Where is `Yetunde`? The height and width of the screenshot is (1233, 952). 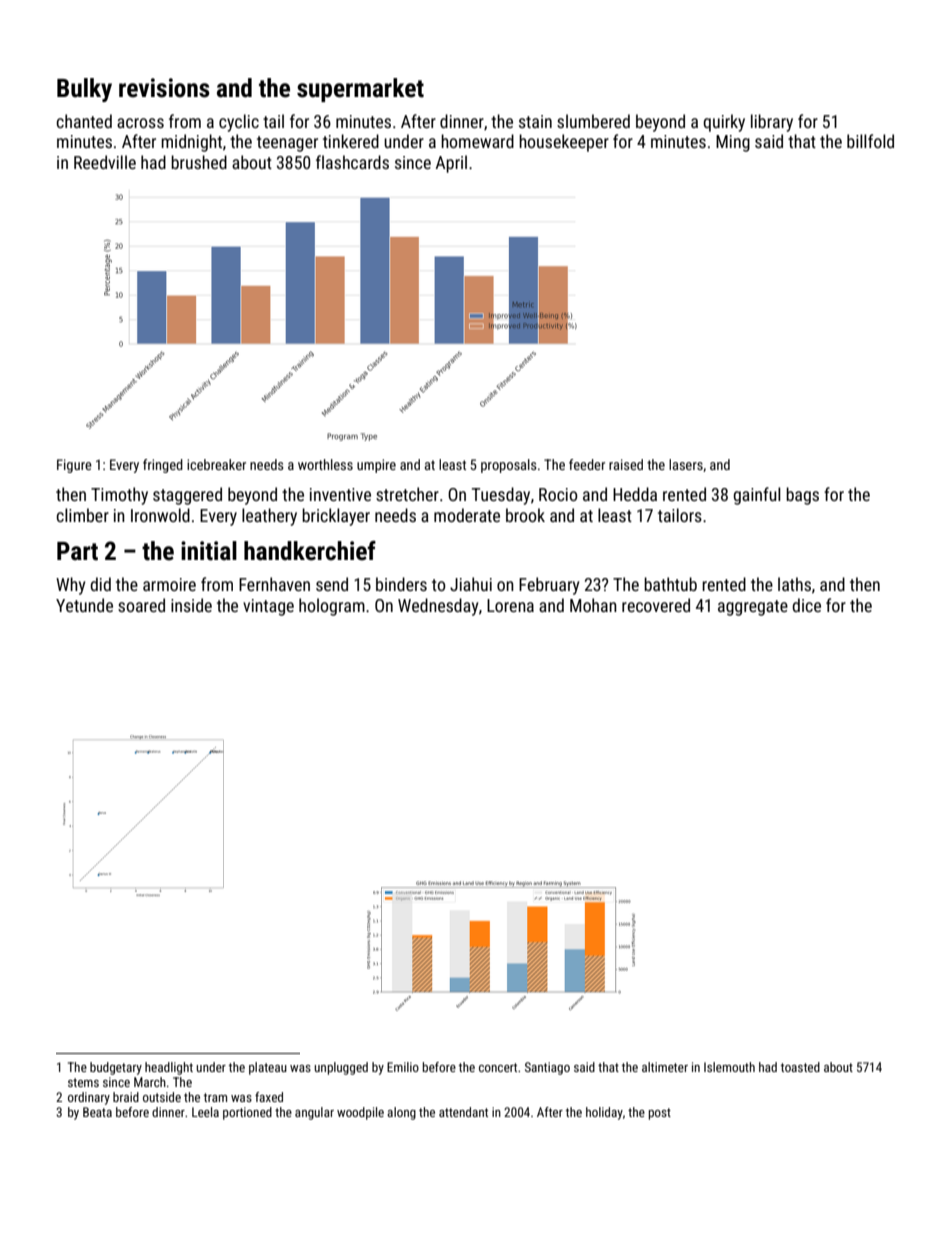
Yetunde is located at coordinates (84, 605).
